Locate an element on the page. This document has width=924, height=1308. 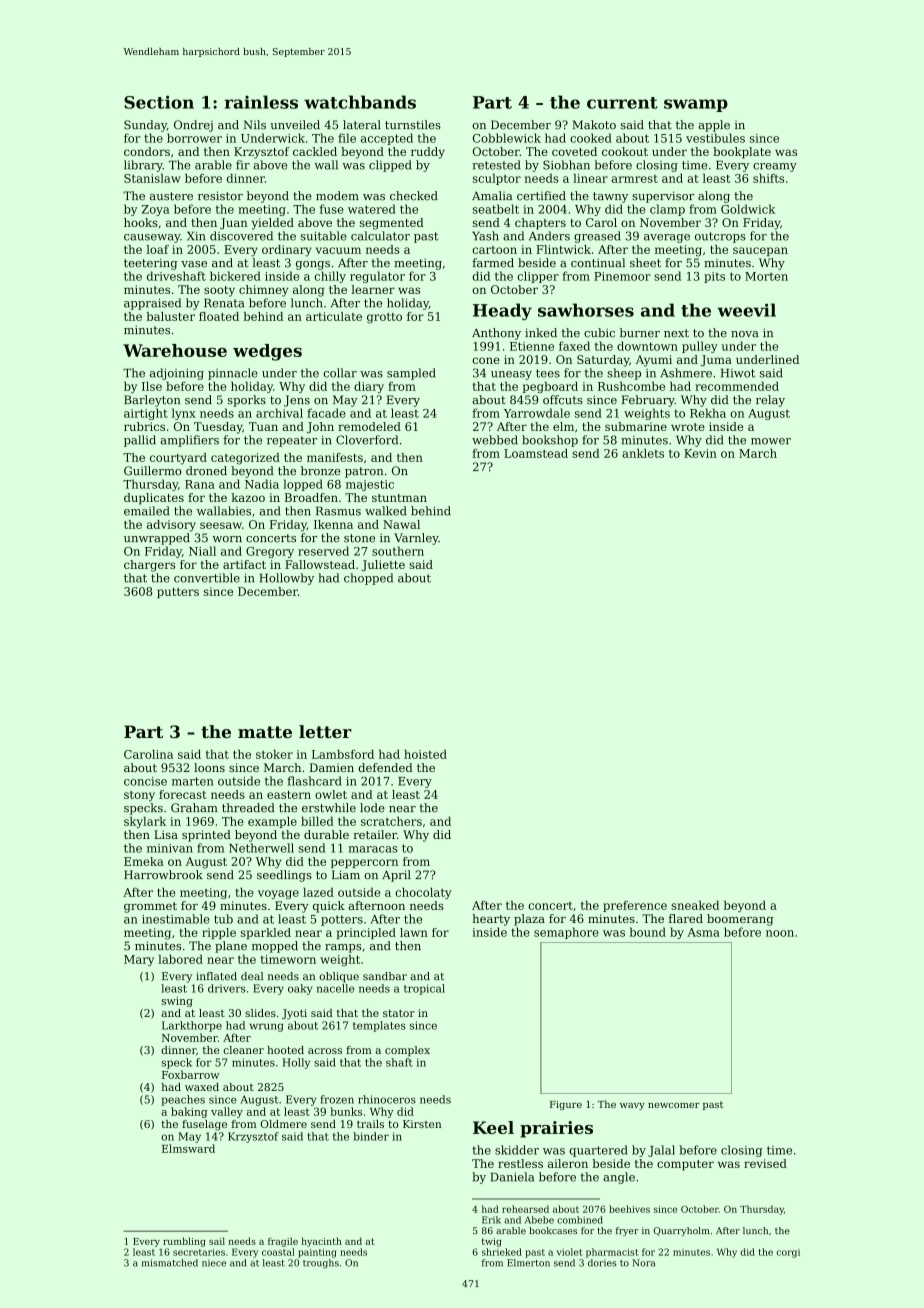
sneaked is located at coordinates (695, 905).
